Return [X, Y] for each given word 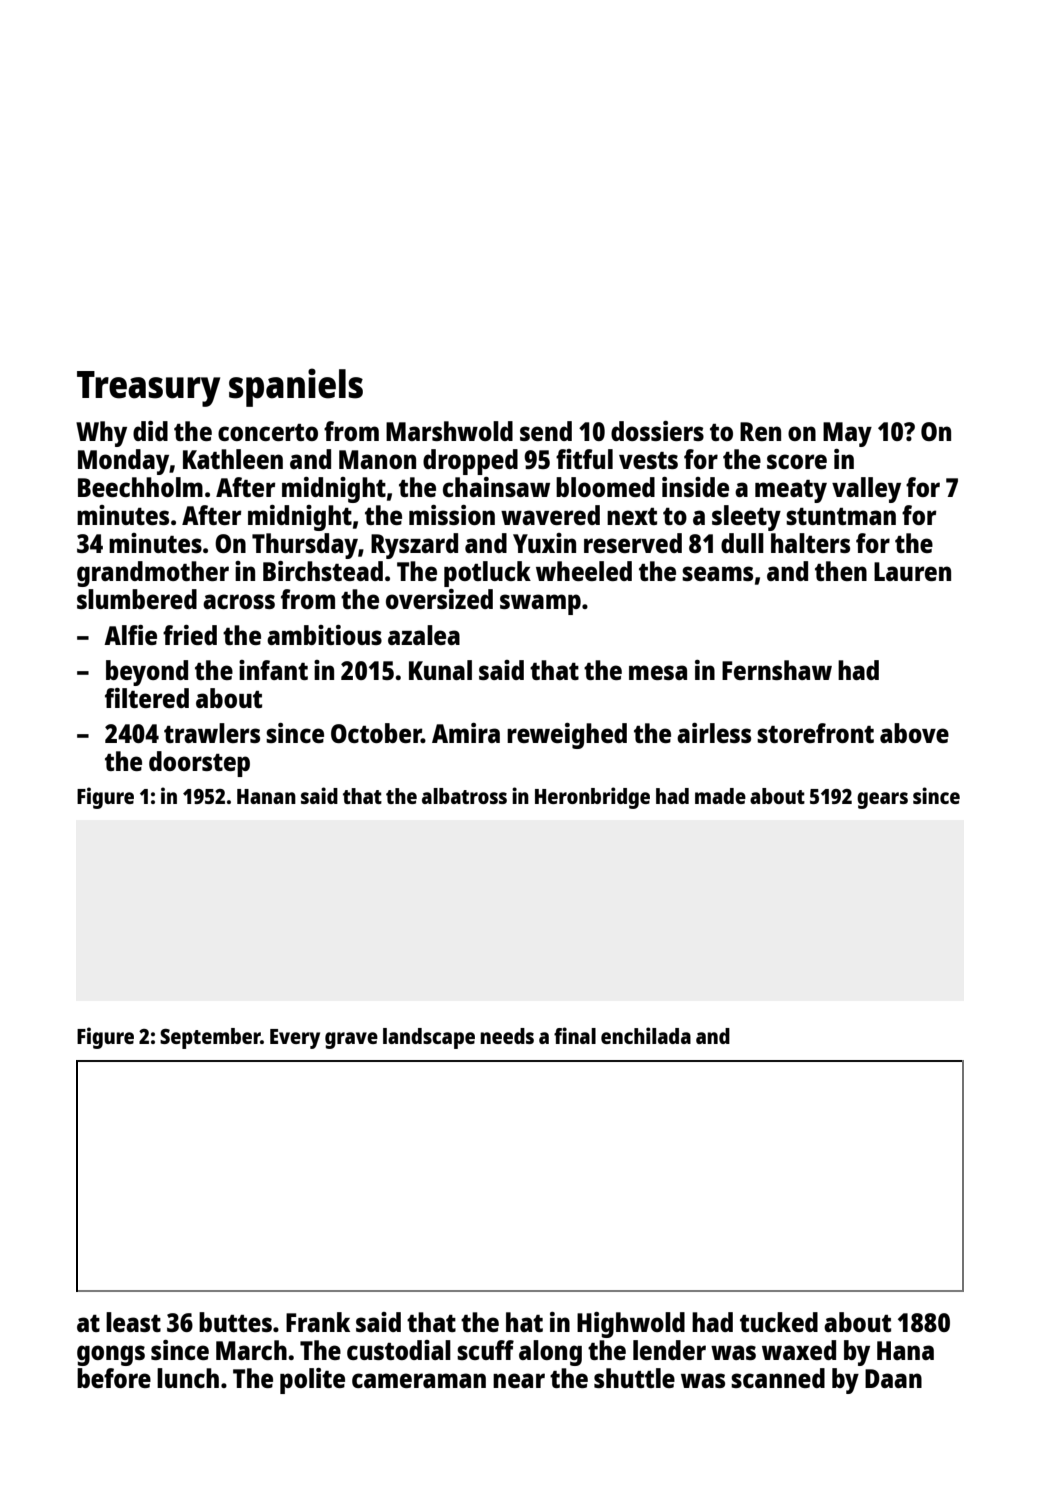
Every [295, 1039]
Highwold [631, 1325]
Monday [124, 462]
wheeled [584, 571]
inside [695, 487]
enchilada [646, 1035]
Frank [318, 1322]
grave [351, 1040]
